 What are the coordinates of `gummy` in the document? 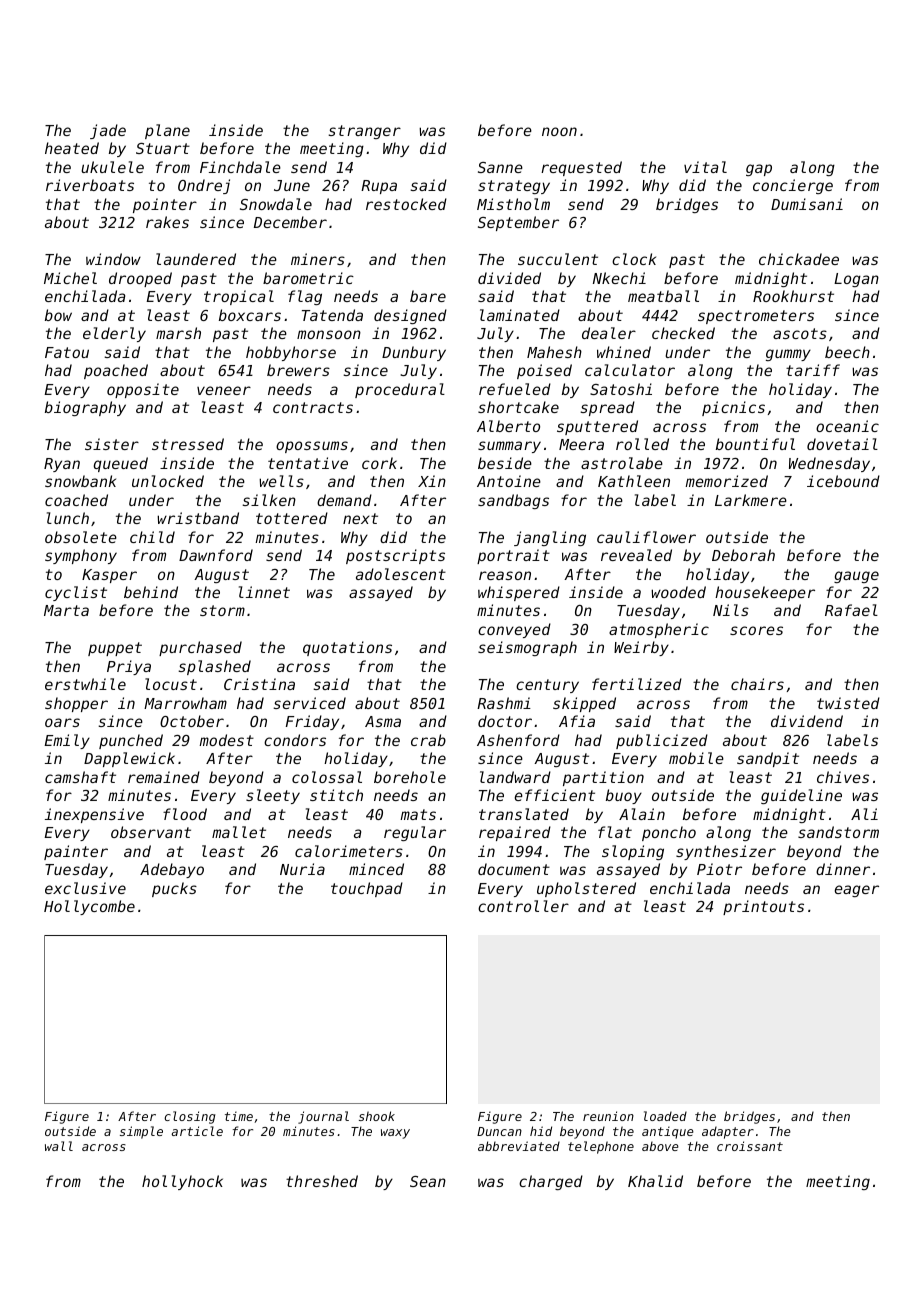 It's located at (788, 355).
